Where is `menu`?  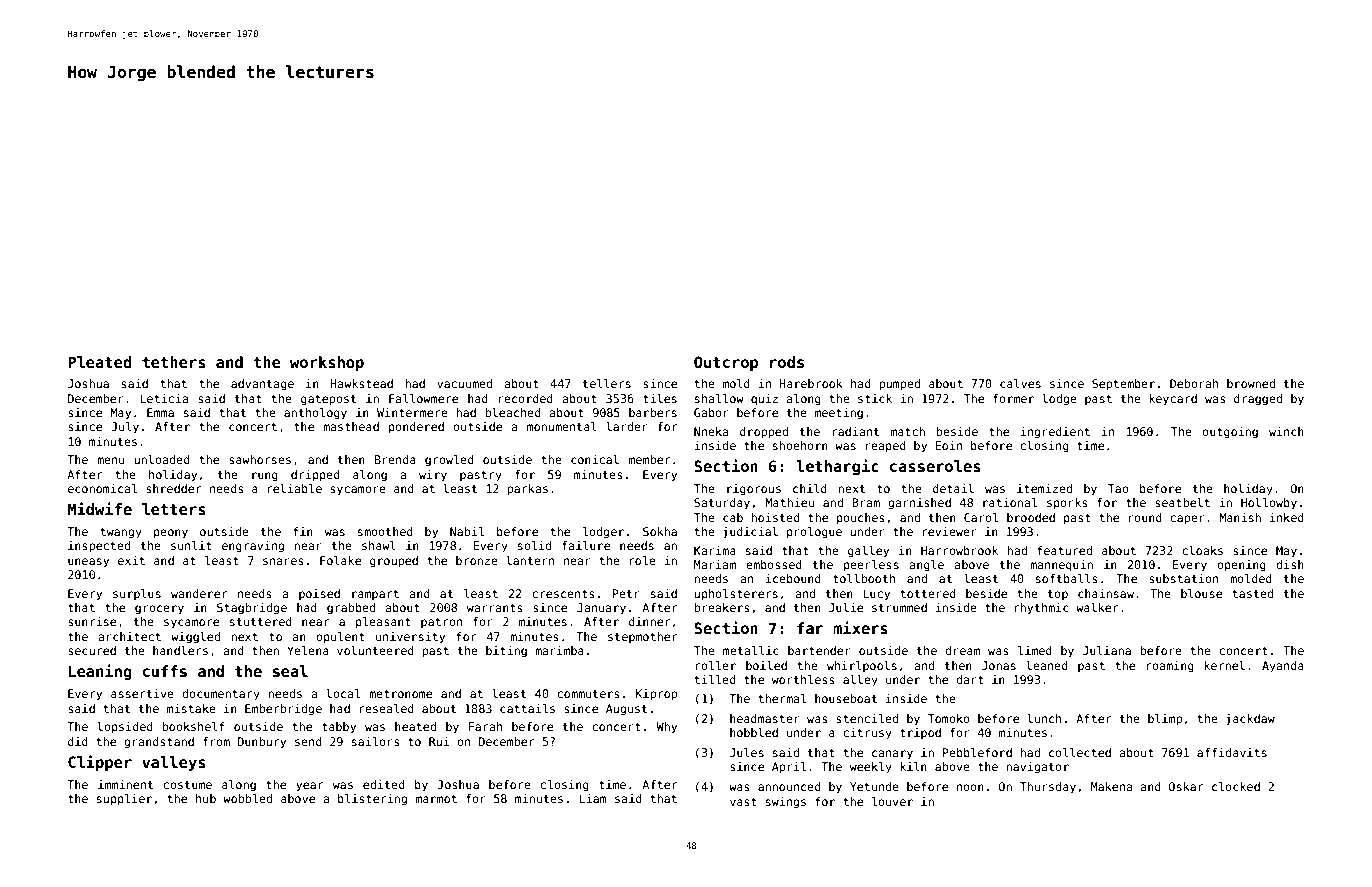
menu is located at coordinates (110, 460).
